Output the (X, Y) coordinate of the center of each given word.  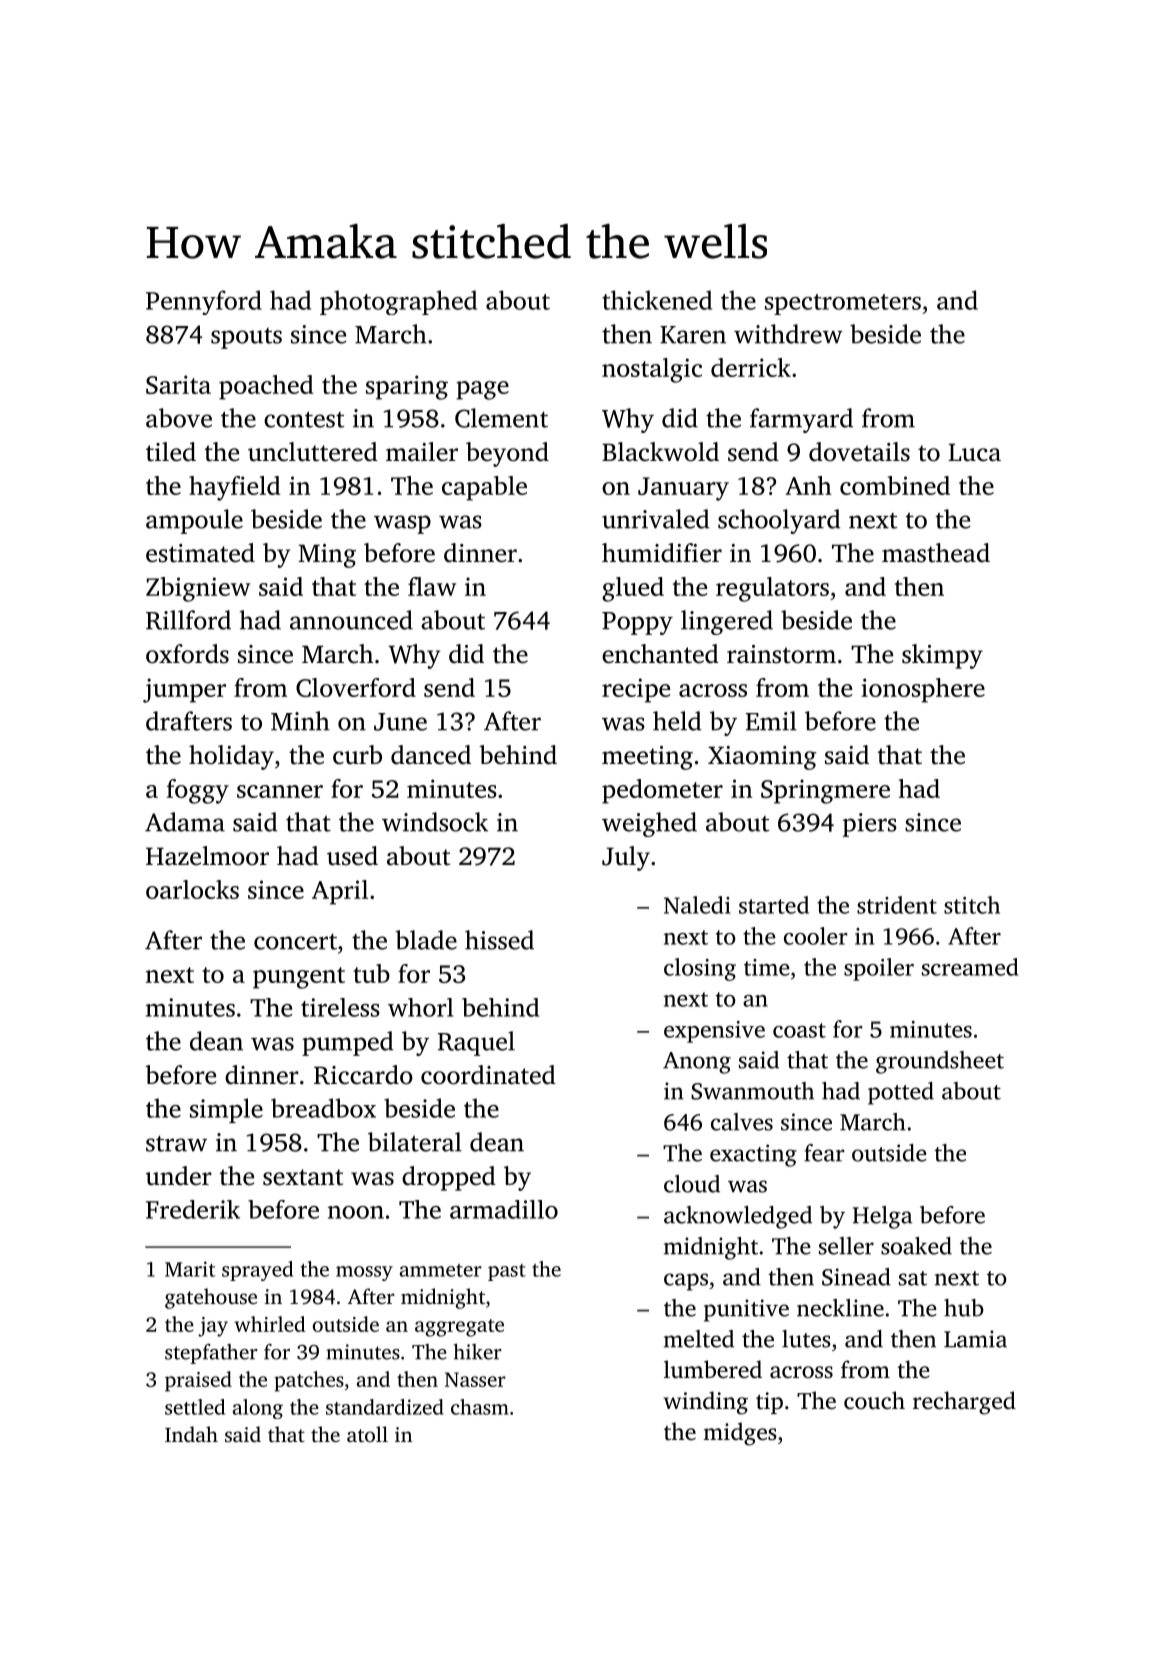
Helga (883, 1217)
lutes (806, 1339)
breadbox (323, 1108)
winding (705, 1403)
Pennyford (204, 302)
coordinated (488, 1075)
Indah (191, 1434)
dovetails (859, 452)
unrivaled (655, 519)
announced (351, 620)
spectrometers (843, 304)
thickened (657, 300)
